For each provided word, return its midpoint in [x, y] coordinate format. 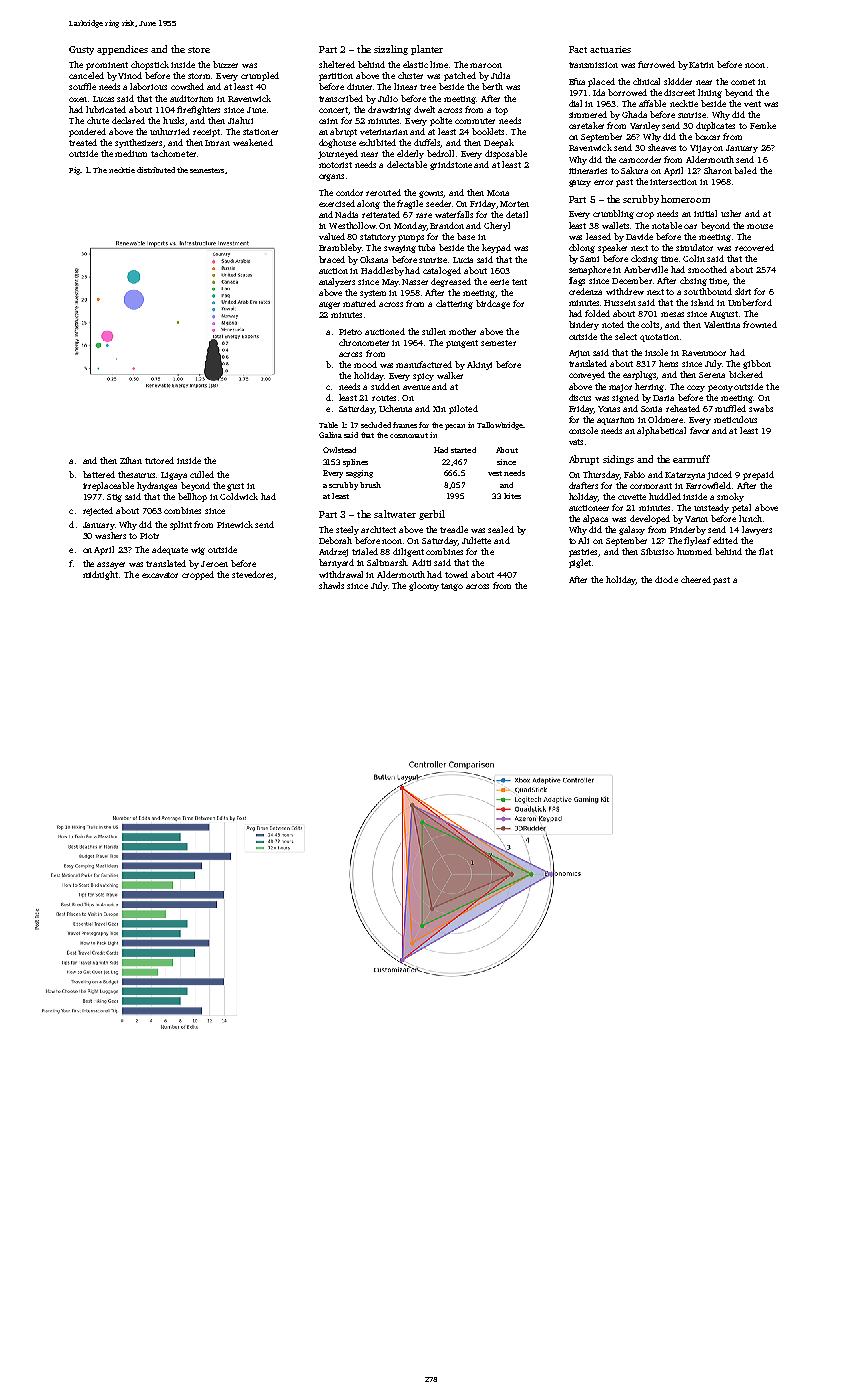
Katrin [701, 65]
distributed [156, 170]
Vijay [701, 149]
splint [181, 525]
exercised [337, 203]
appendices [122, 50]
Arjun [579, 354]
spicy [423, 377]
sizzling [391, 50]
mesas [672, 314]
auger [329, 305]
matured [359, 303]
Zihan [131, 460]
